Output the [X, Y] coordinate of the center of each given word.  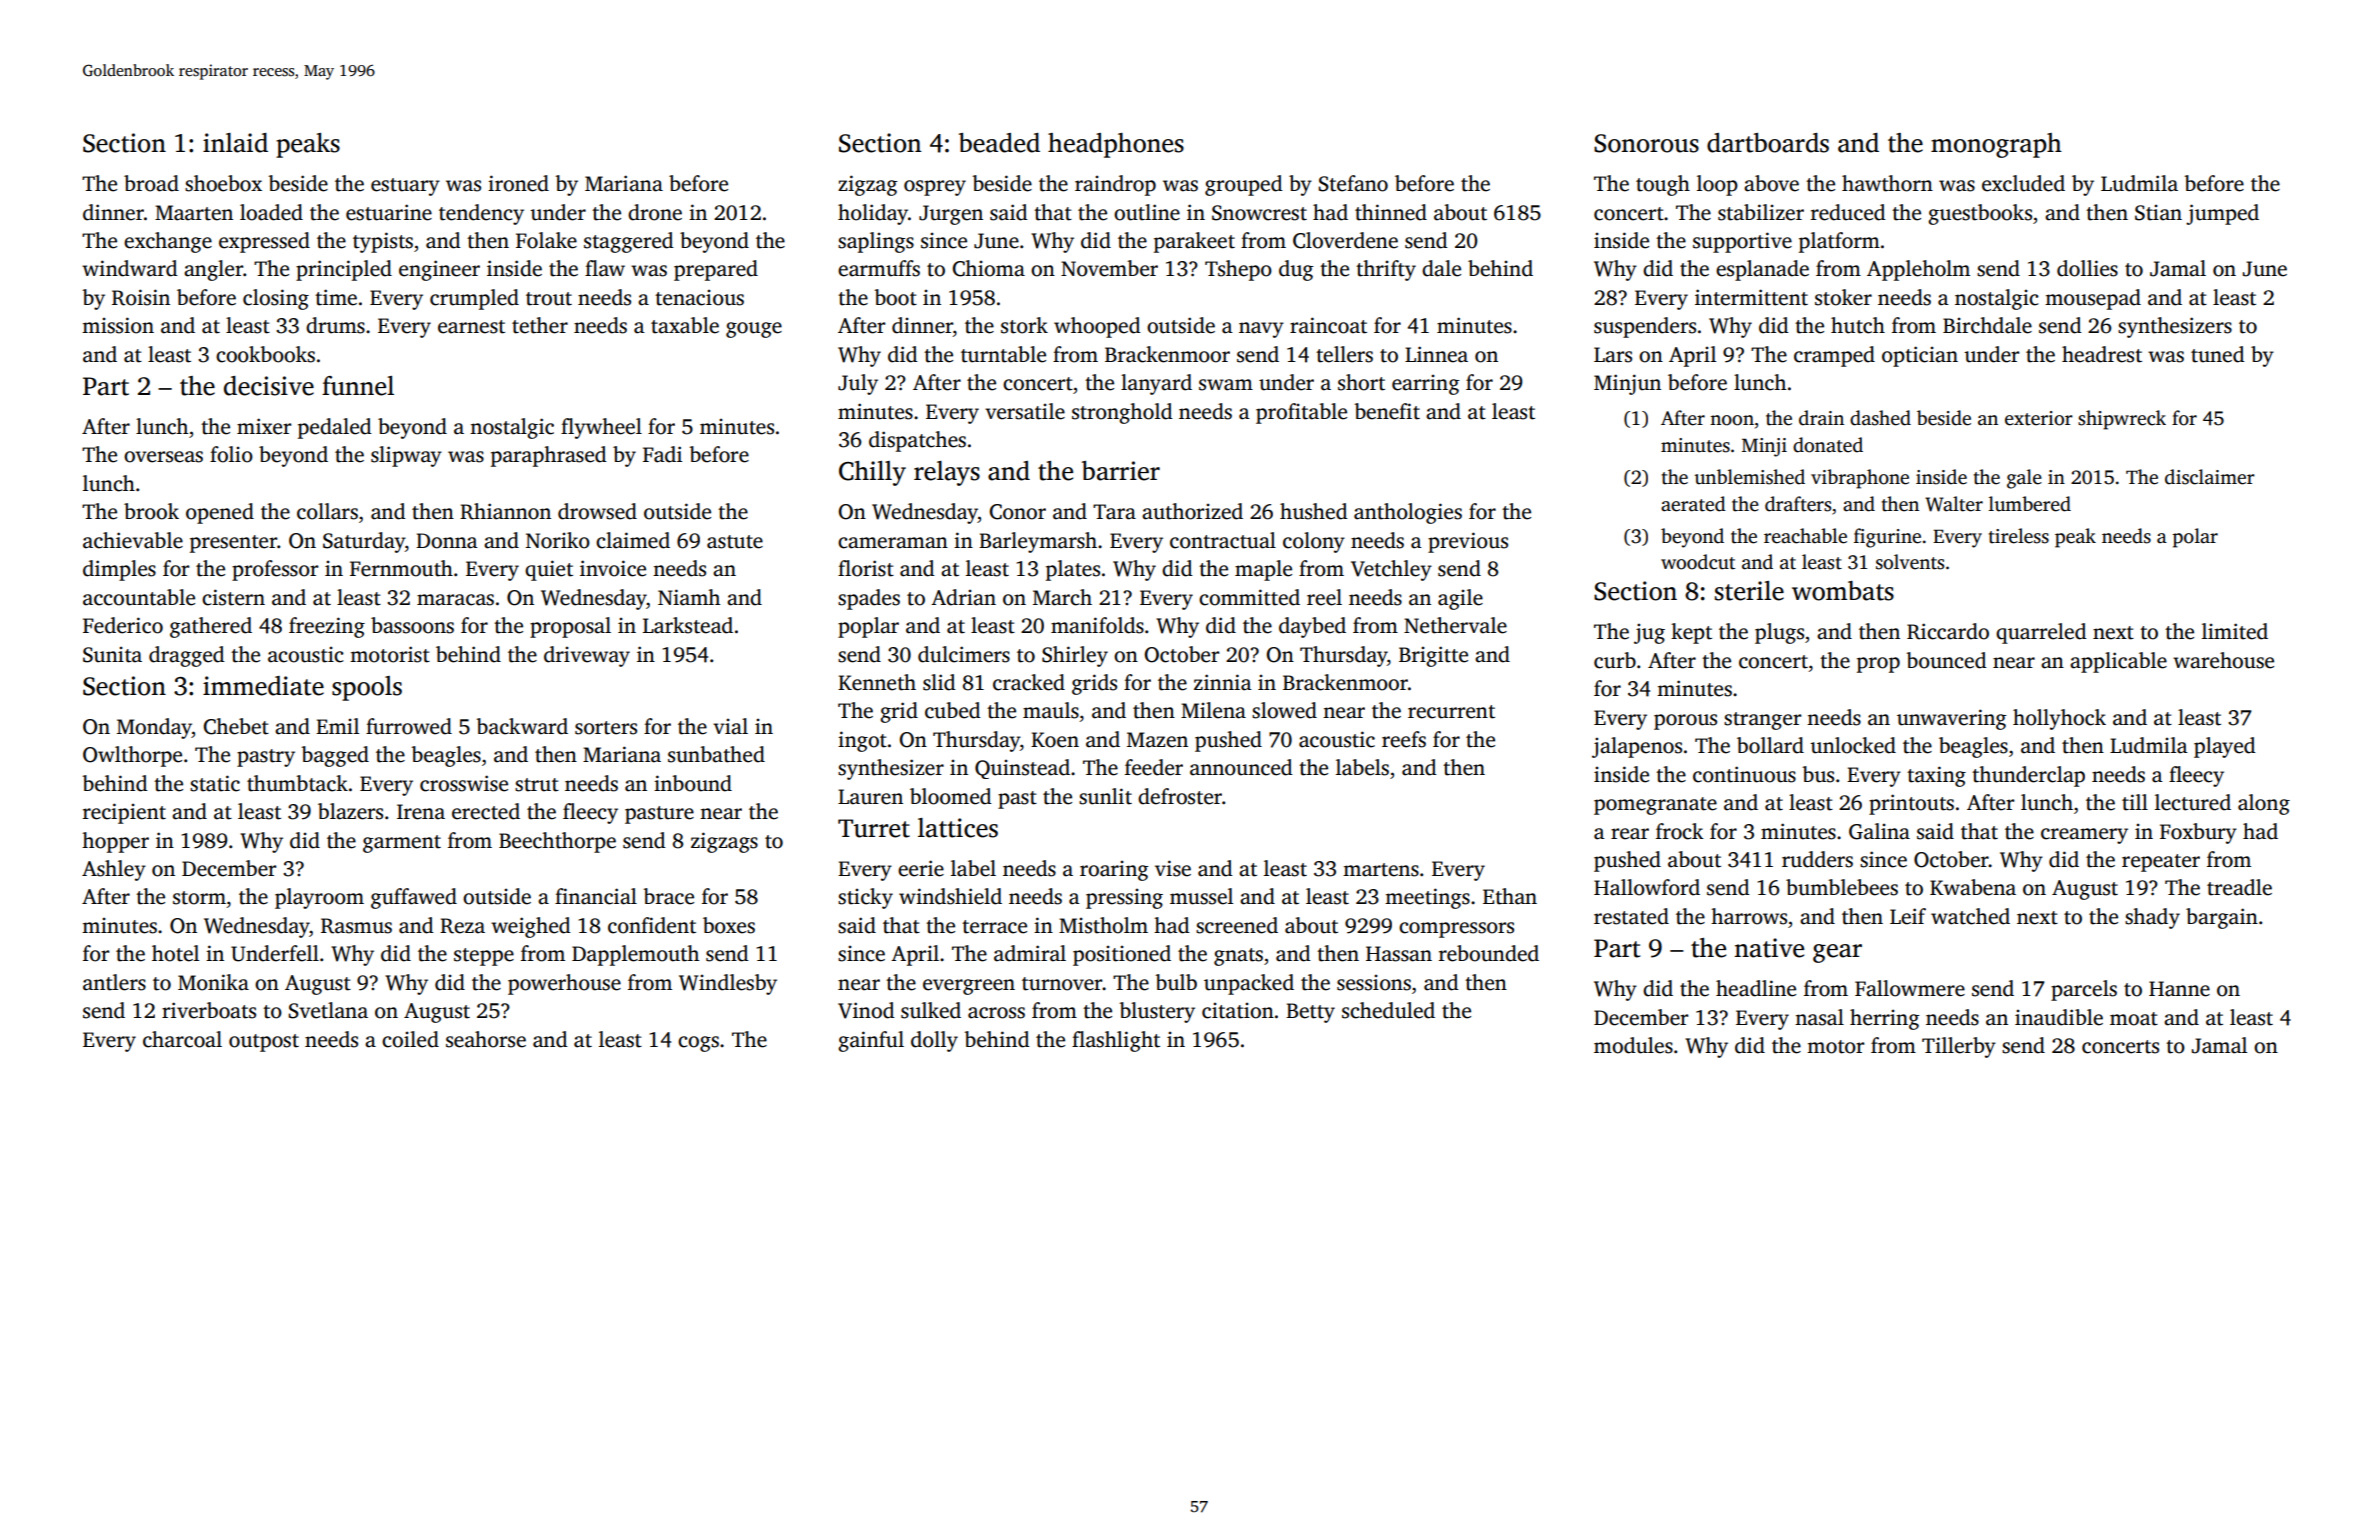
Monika [213, 982]
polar [2195, 538]
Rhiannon [505, 511]
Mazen [1157, 740]
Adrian [963, 597]
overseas [163, 457]
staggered [629, 242]
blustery [1157, 1012]
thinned [1391, 212]
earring [1426, 385]
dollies [2087, 268]
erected [486, 811]
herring [1885, 1019]
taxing [1936, 776]
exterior [2039, 418]
